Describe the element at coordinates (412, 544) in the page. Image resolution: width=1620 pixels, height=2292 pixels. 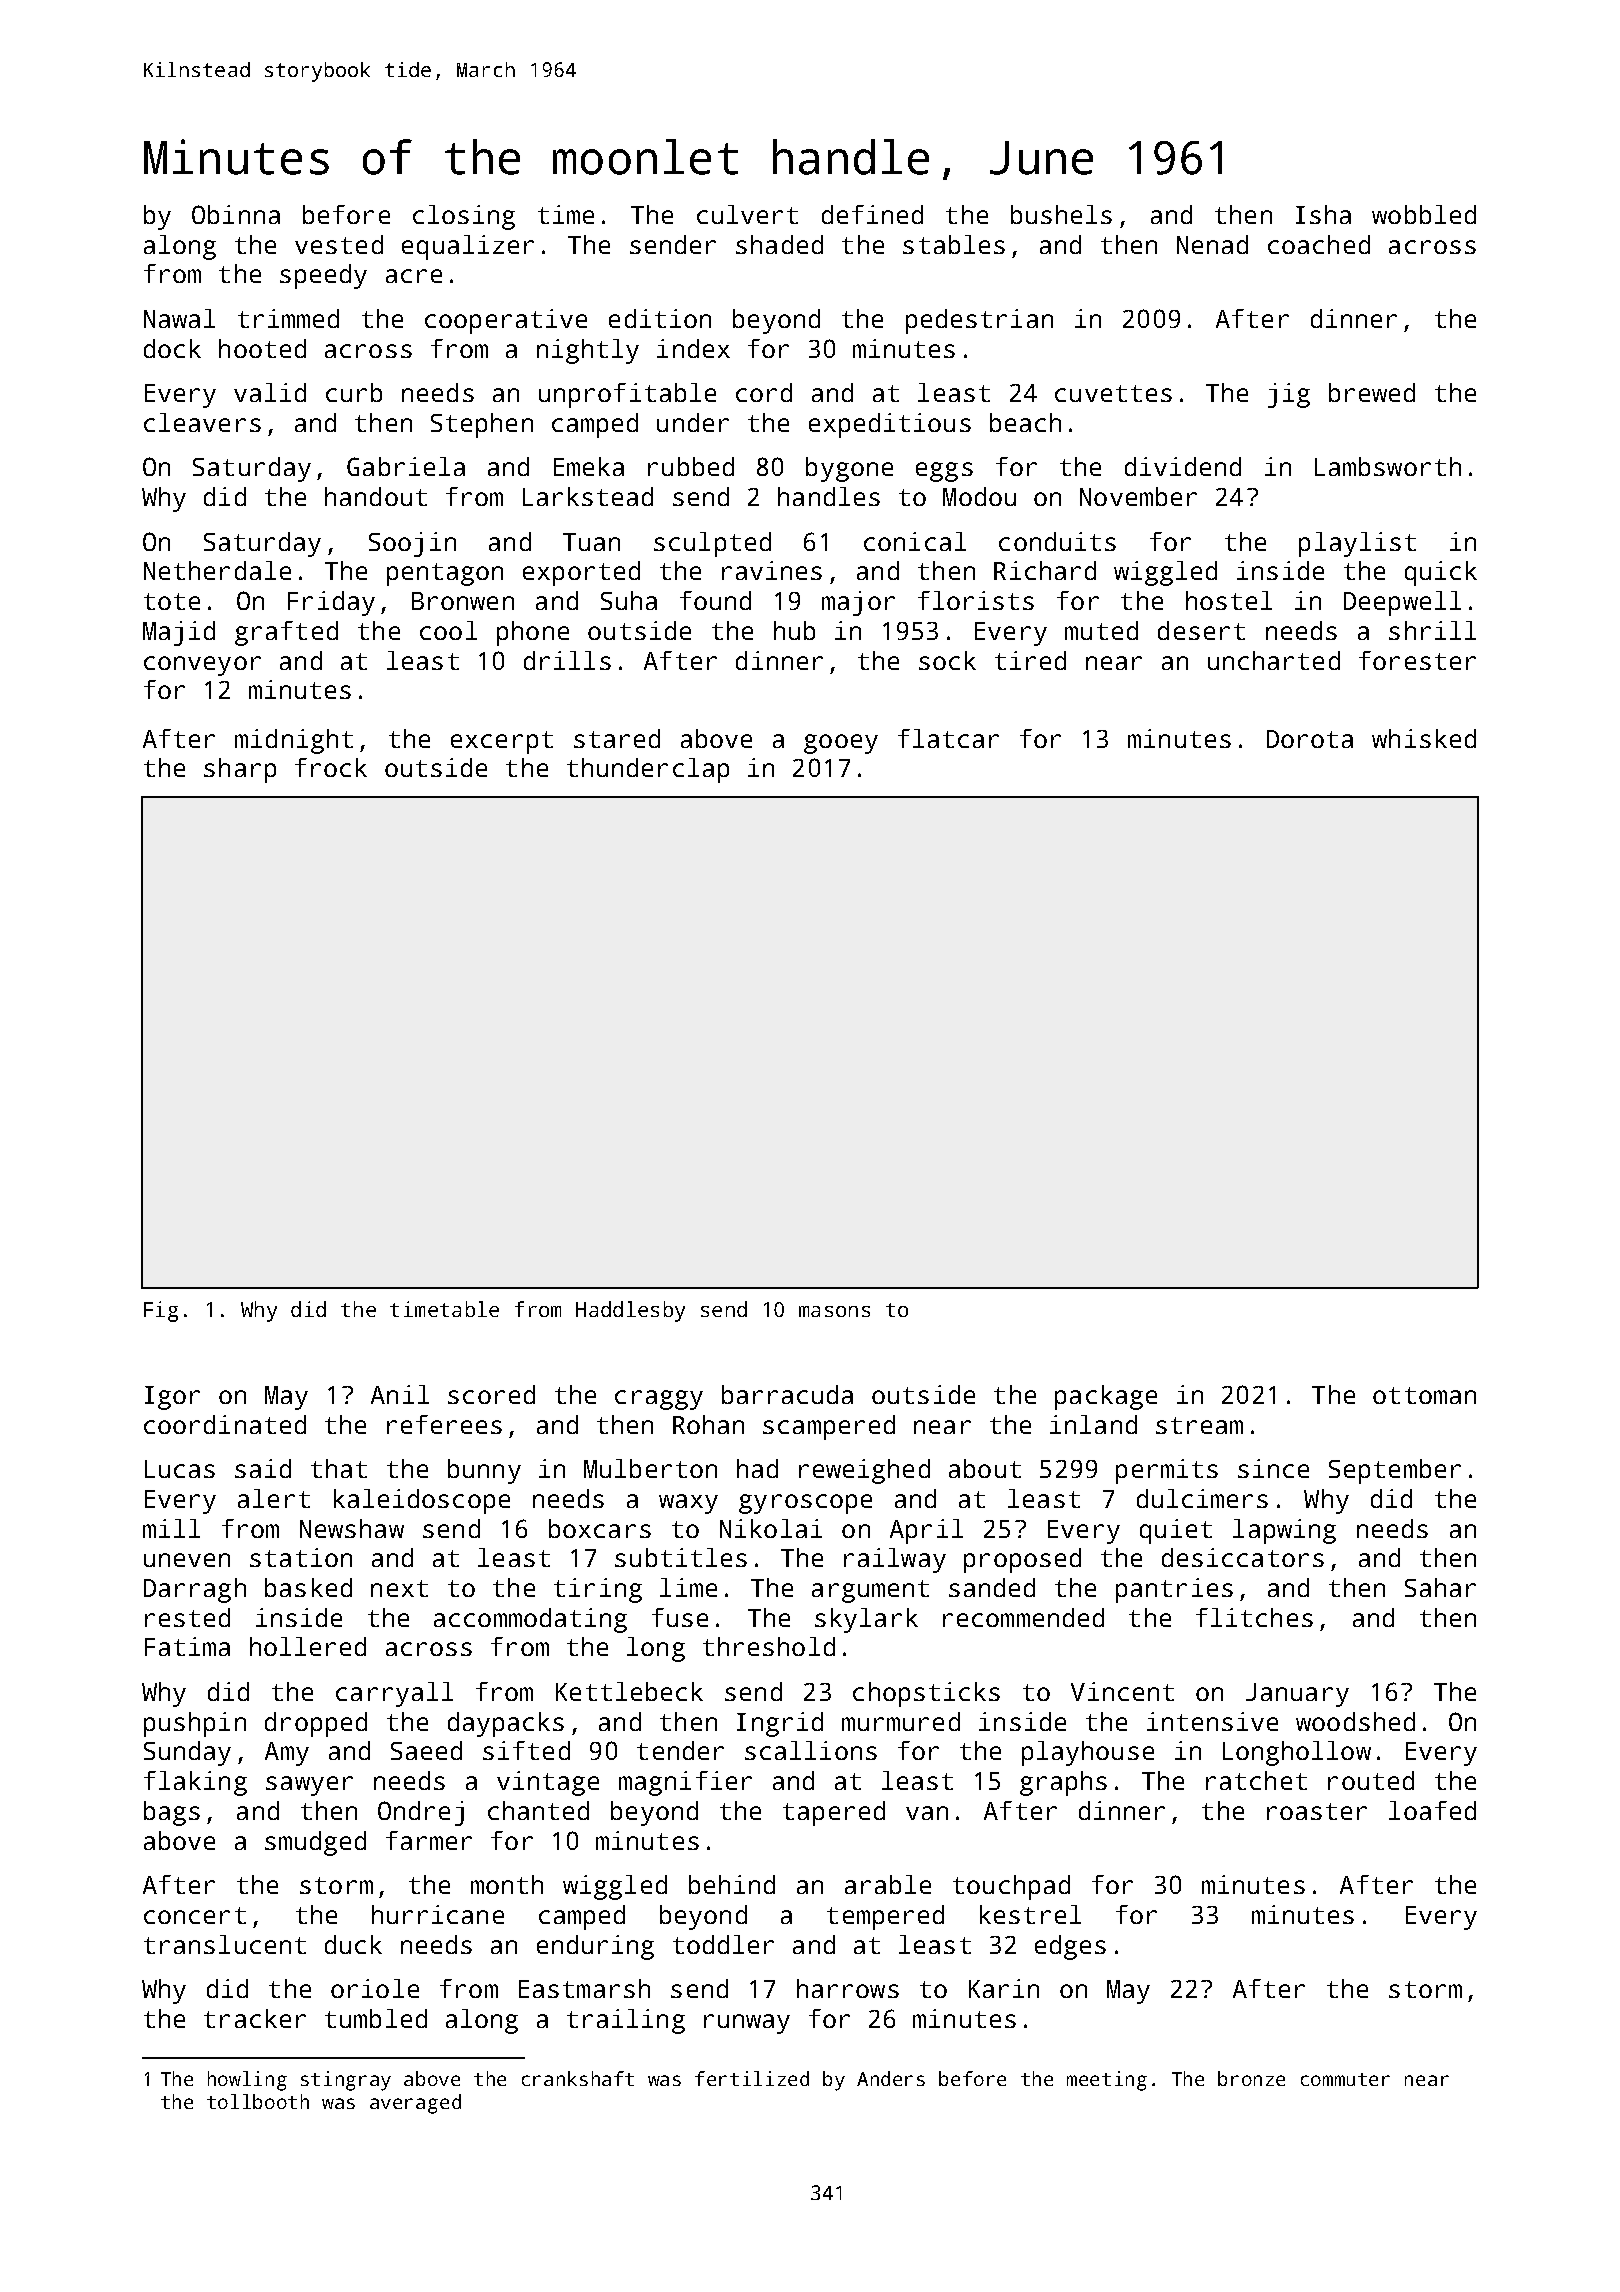
I see `Soojin` at that location.
